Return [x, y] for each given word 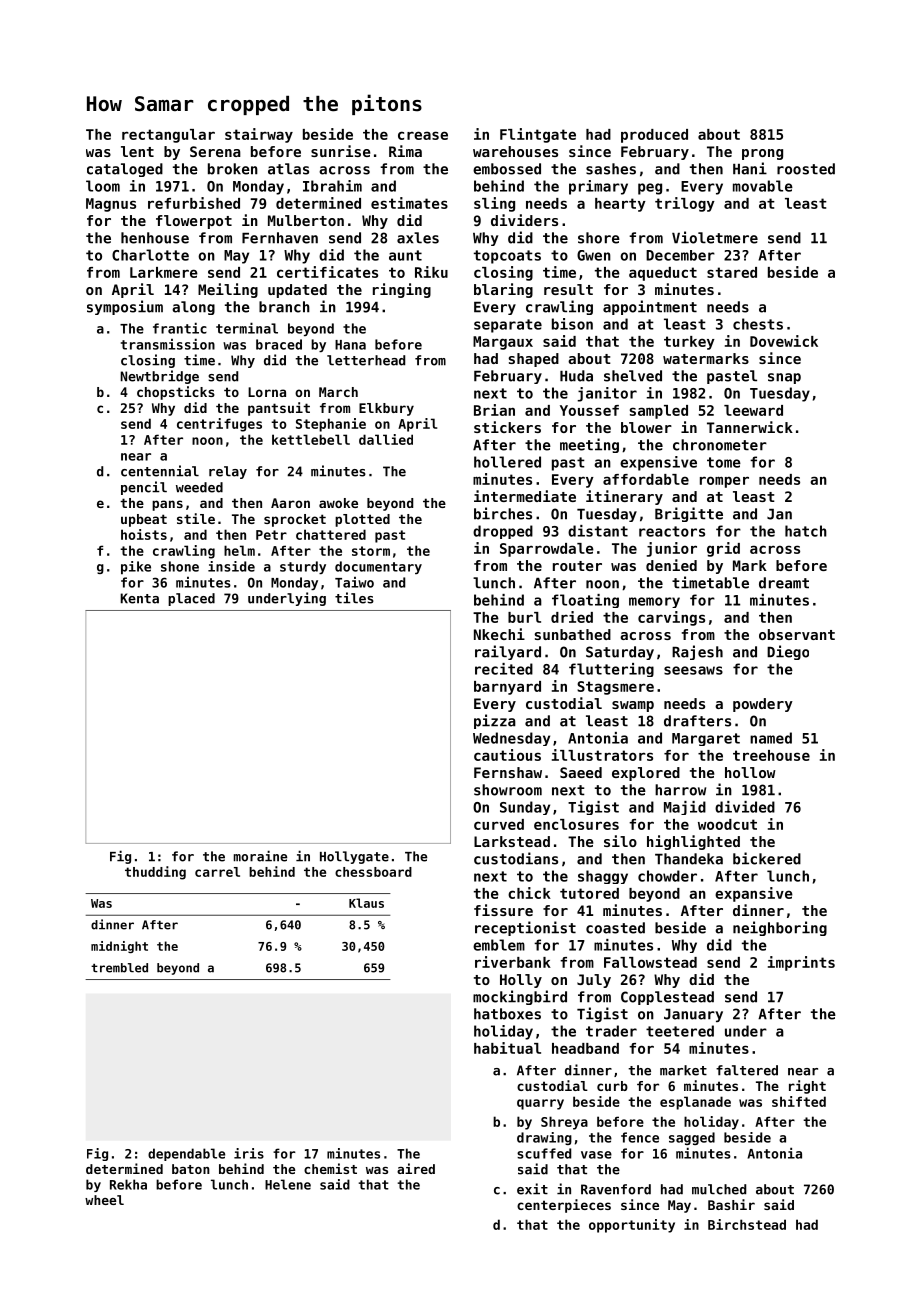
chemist [330, 1168]
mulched [719, 1189]
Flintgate [538, 135]
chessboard [373, 872]
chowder [667, 876]
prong [762, 154]
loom [103, 186]
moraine [260, 856]
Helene [288, 1184]
